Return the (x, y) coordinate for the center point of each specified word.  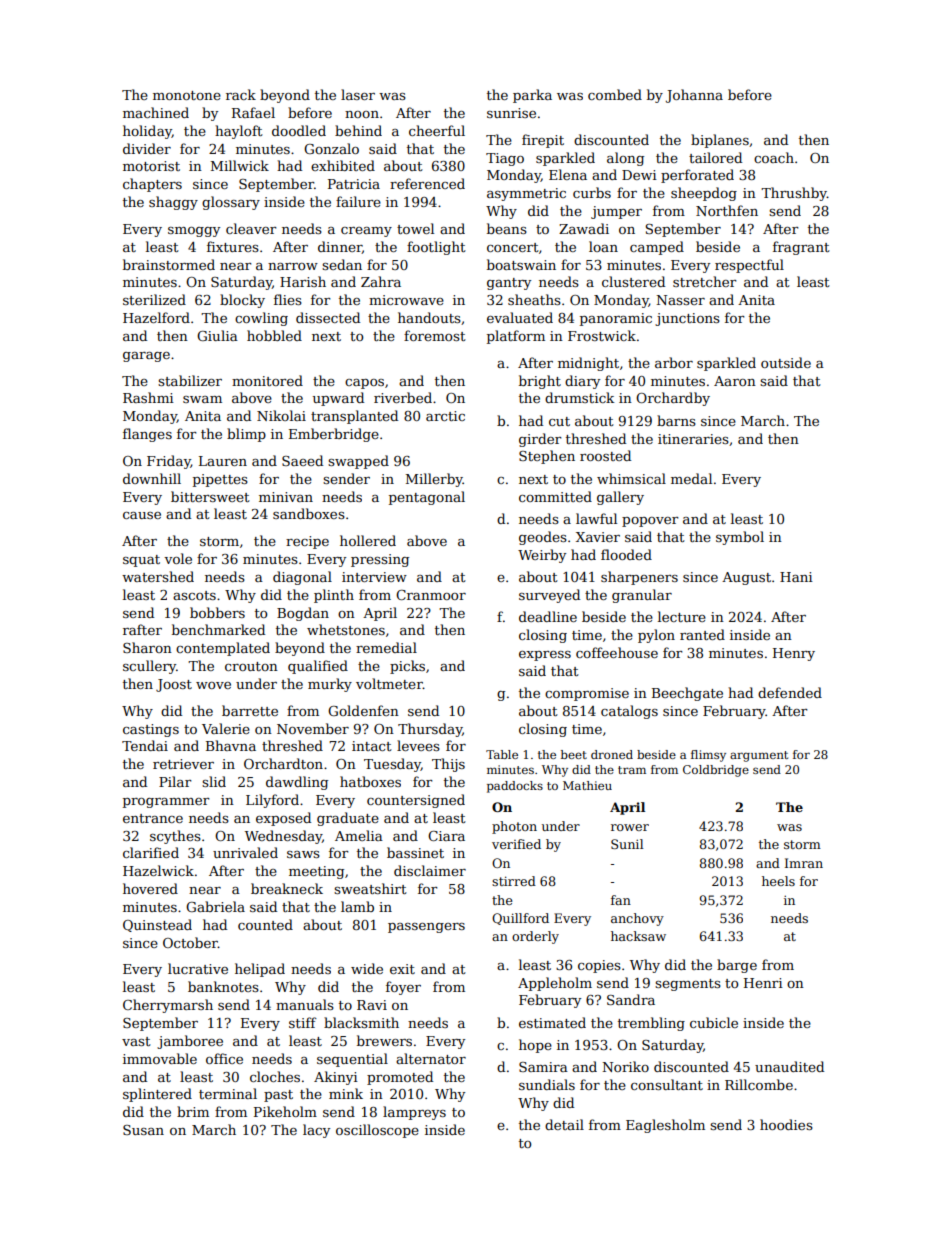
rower (630, 827)
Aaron (735, 381)
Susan (143, 1130)
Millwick (240, 165)
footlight (436, 248)
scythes (175, 837)
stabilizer (190, 380)
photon (514, 827)
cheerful (437, 130)
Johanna (694, 96)
